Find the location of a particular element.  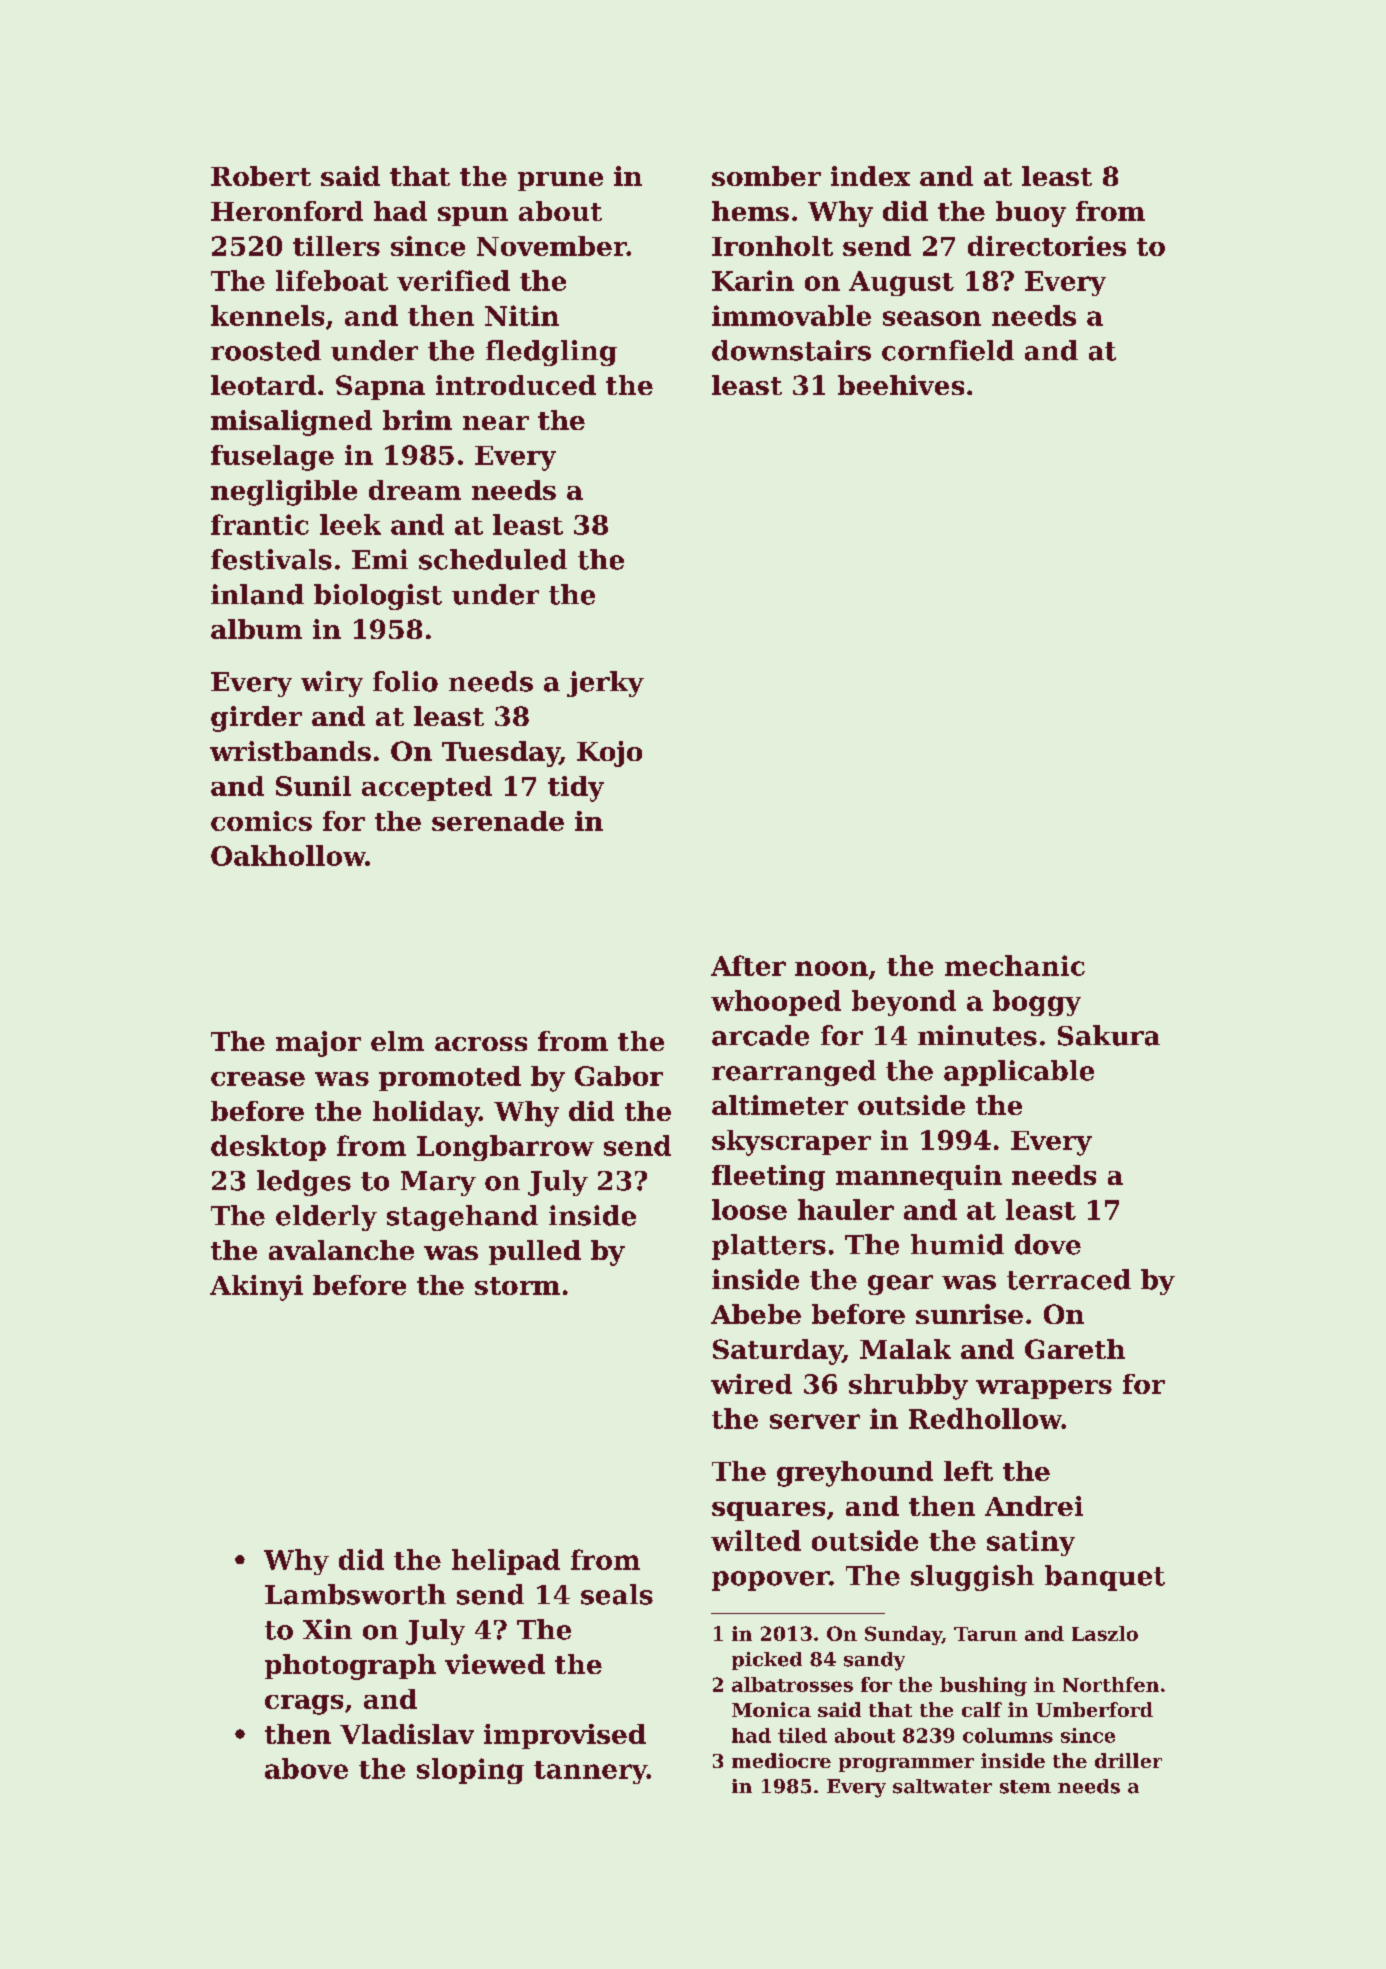

storm is located at coordinates (517, 1286).
